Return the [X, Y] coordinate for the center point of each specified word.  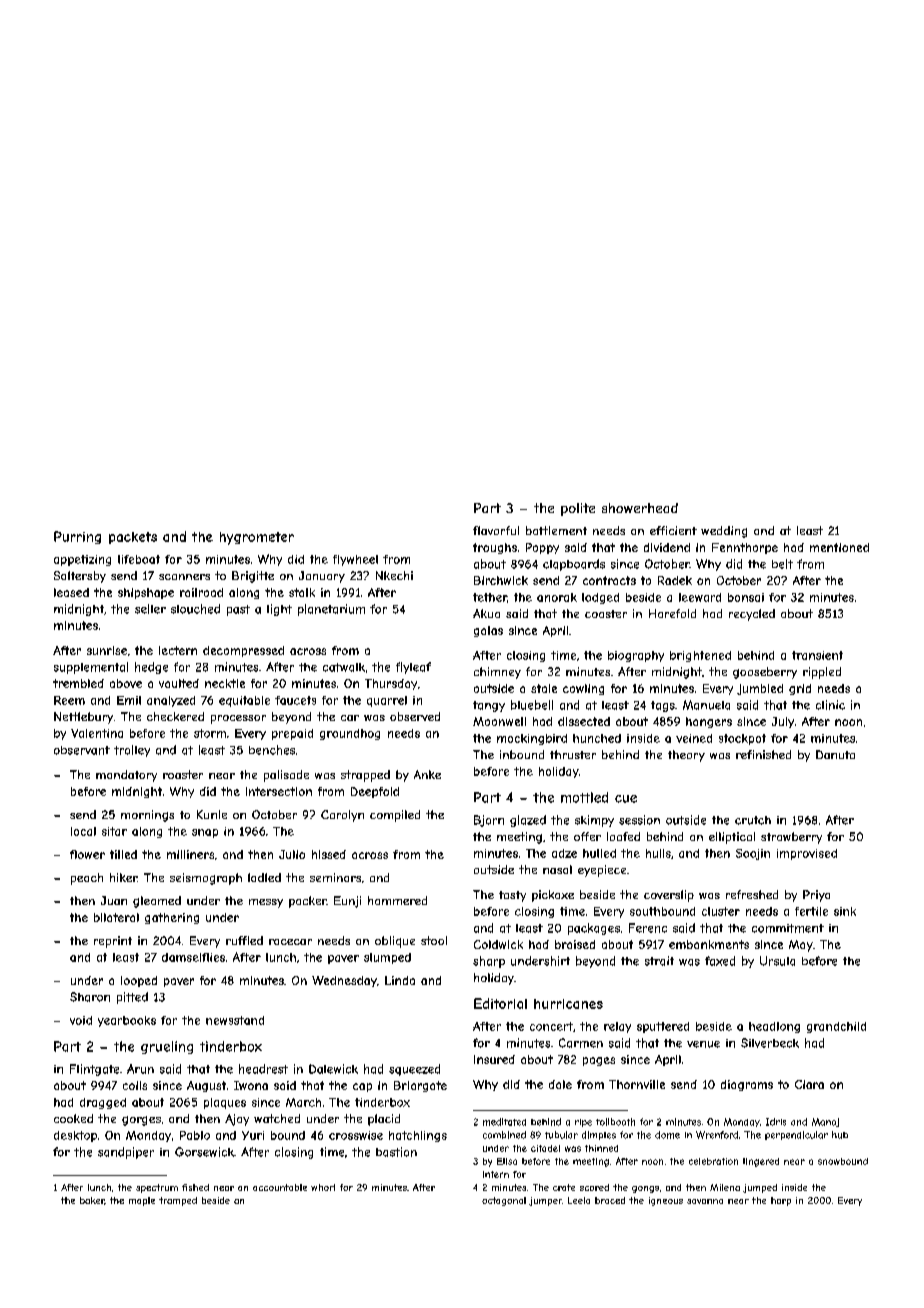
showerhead [640, 508]
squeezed [414, 1070]
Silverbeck [770, 1043]
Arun [140, 1069]
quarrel [387, 701]
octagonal [504, 1201]
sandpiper [126, 1153]
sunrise [107, 650]
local [83, 831]
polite [578, 509]
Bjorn [489, 821]
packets [133, 538]
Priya [816, 896]
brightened [700, 656]
